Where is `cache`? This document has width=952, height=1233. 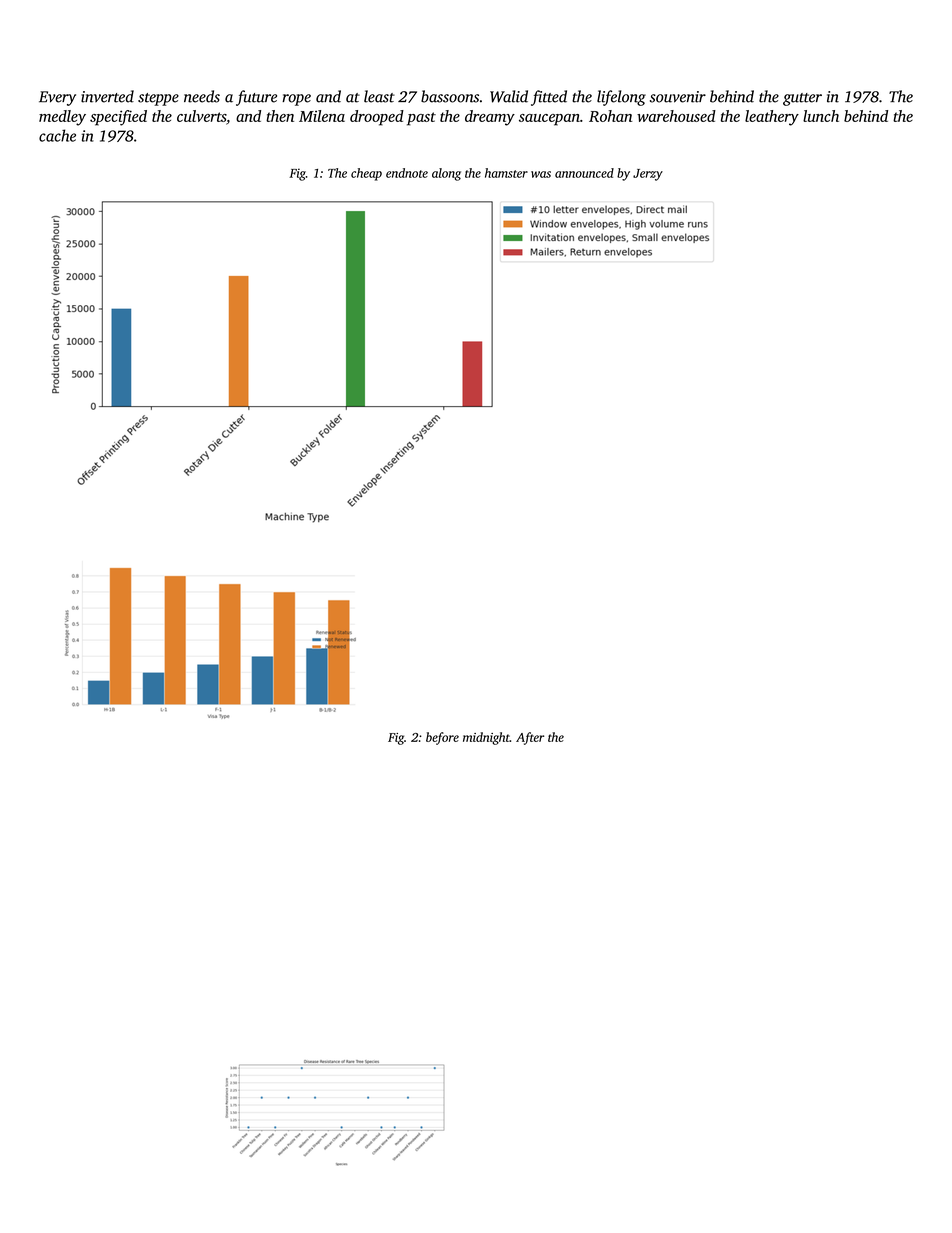
cache is located at coordinates (57, 135).
